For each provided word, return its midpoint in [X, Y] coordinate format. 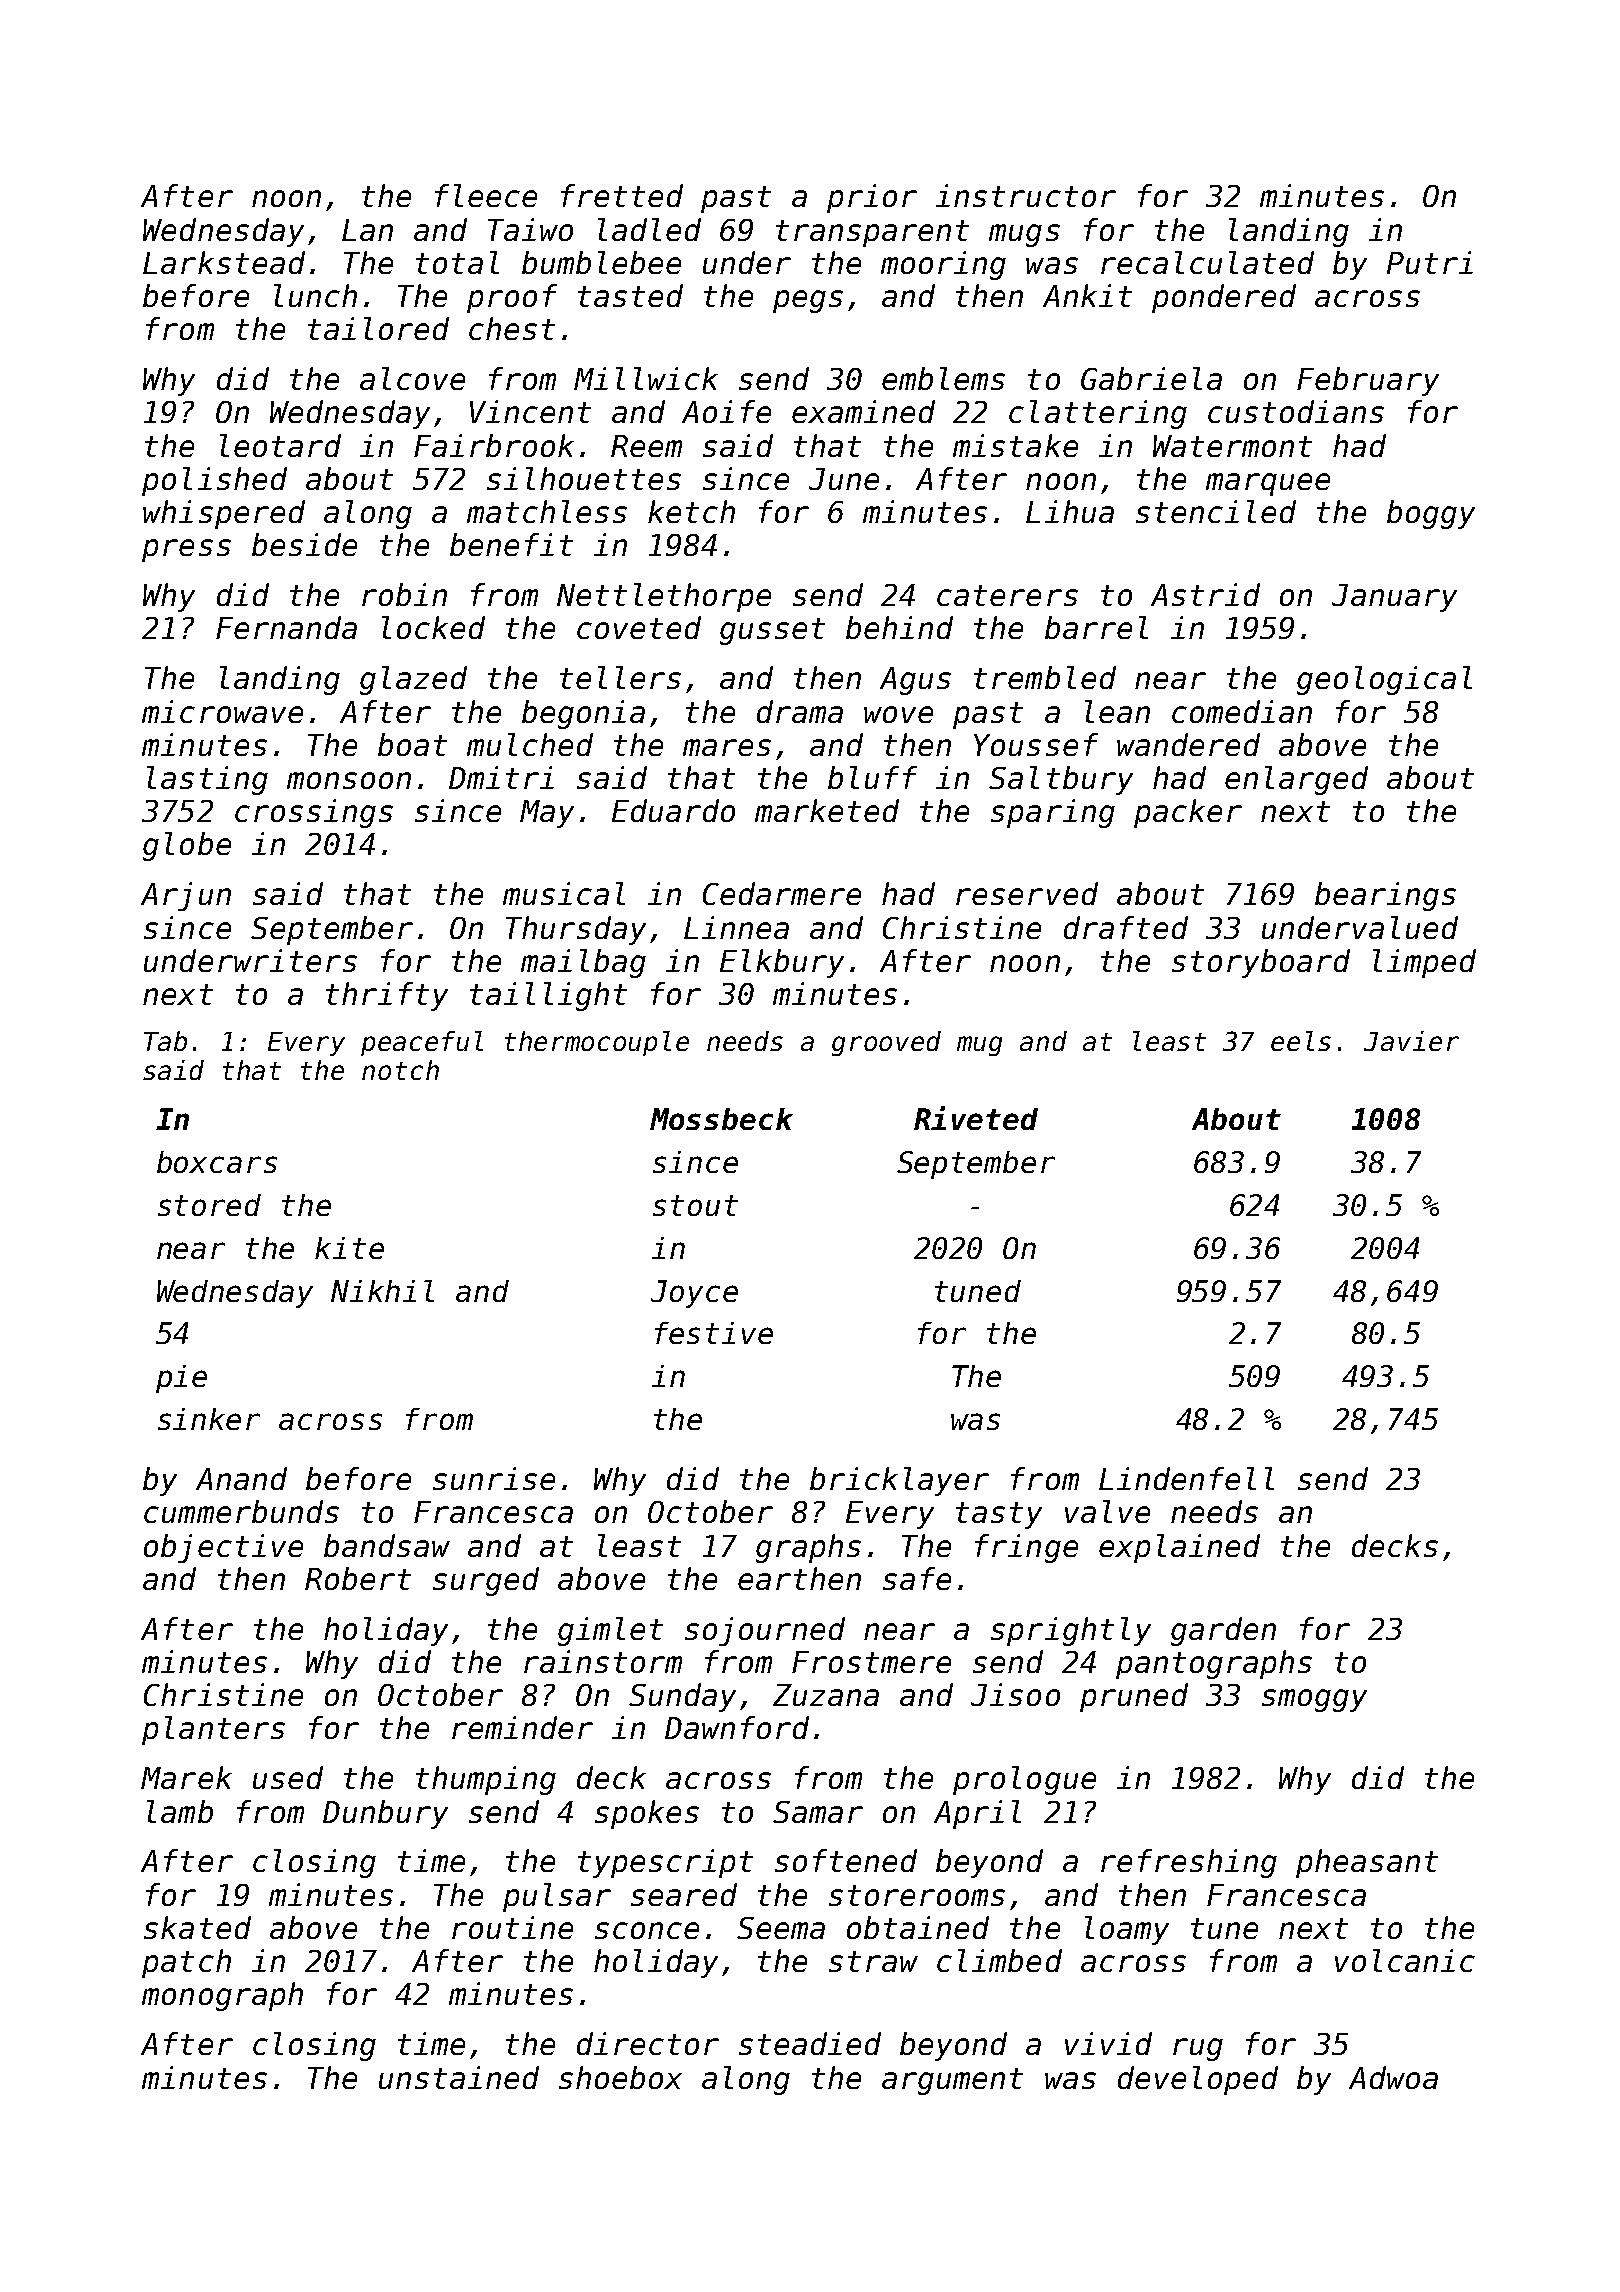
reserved [1027, 893]
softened [846, 1860]
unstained [459, 2077]
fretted [622, 195]
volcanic [1405, 1960]
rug [1198, 2049]
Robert [358, 1578]
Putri [1430, 262]
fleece [486, 195]
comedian [1242, 711]
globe [187, 846]
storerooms [917, 1895]
